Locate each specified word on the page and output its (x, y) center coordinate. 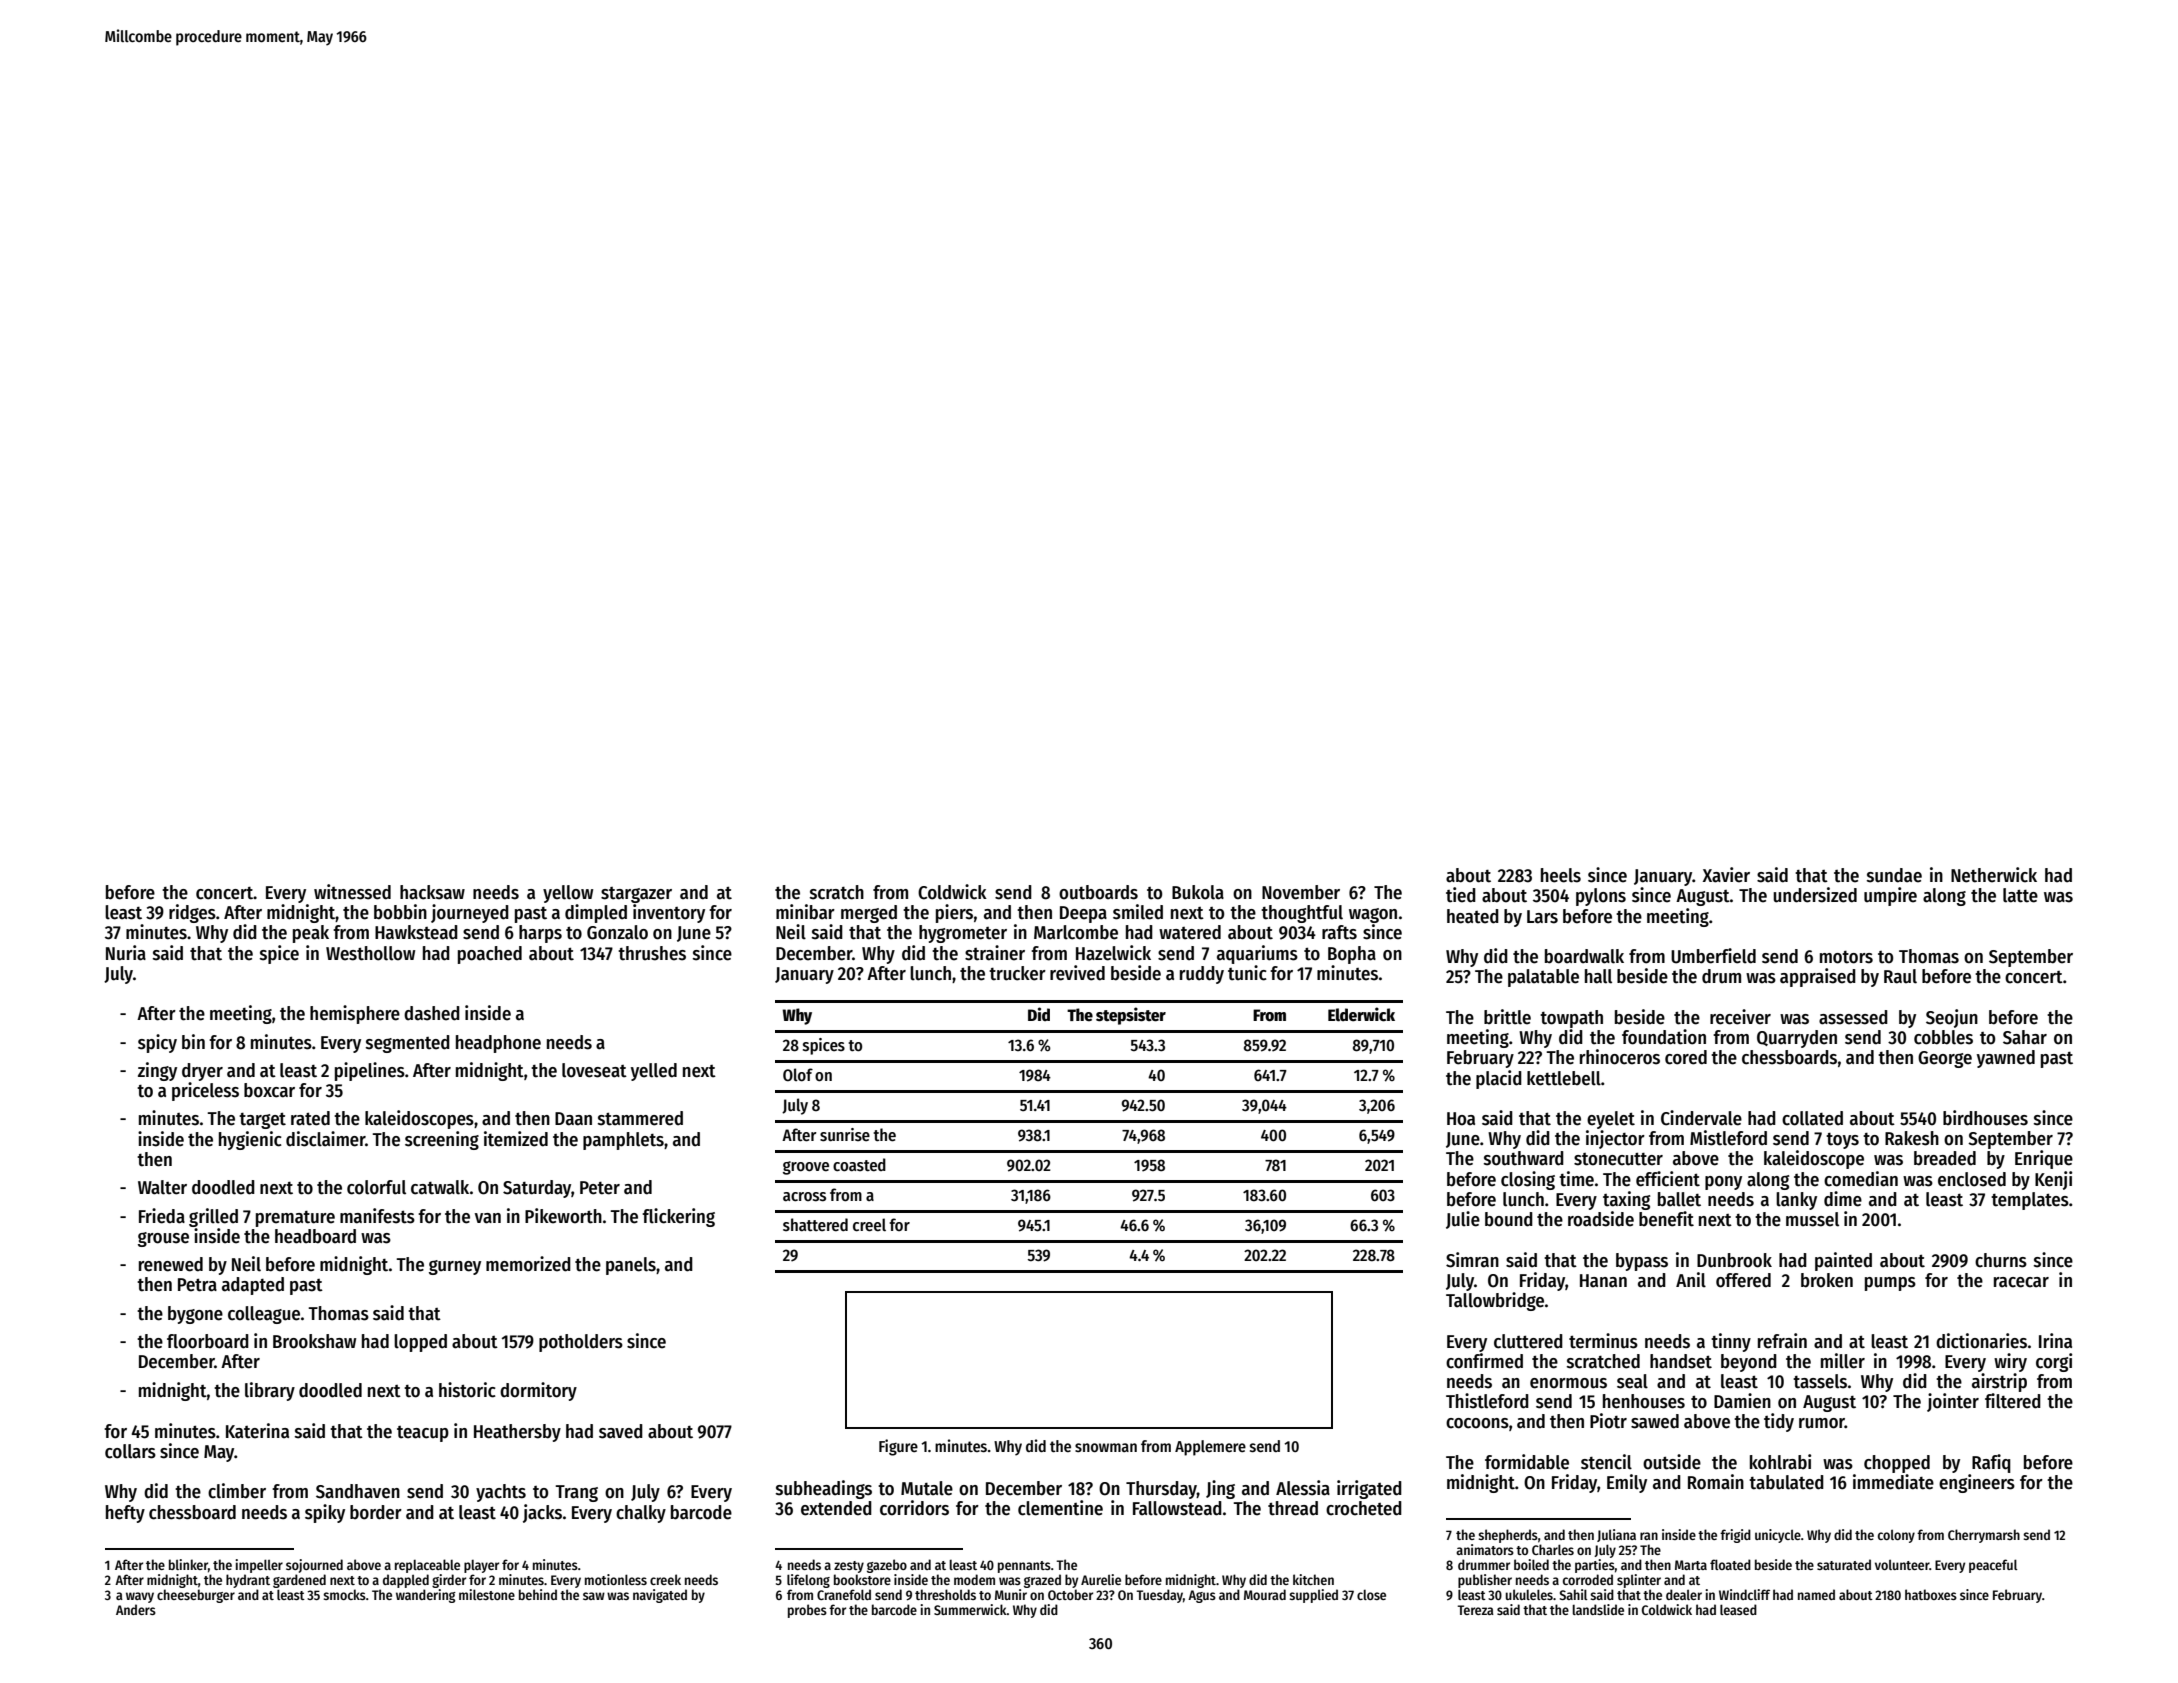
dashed (432, 1013)
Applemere (1210, 1448)
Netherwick (1994, 875)
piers (954, 913)
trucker (1017, 973)
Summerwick (970, 1609)
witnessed (352, 892)
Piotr (1608, 1421)
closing (1528, 1180)
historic (467, 1390)
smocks (344, 1594)
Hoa (1461, 1119)
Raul (1900, 976)
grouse (163, 1239)
